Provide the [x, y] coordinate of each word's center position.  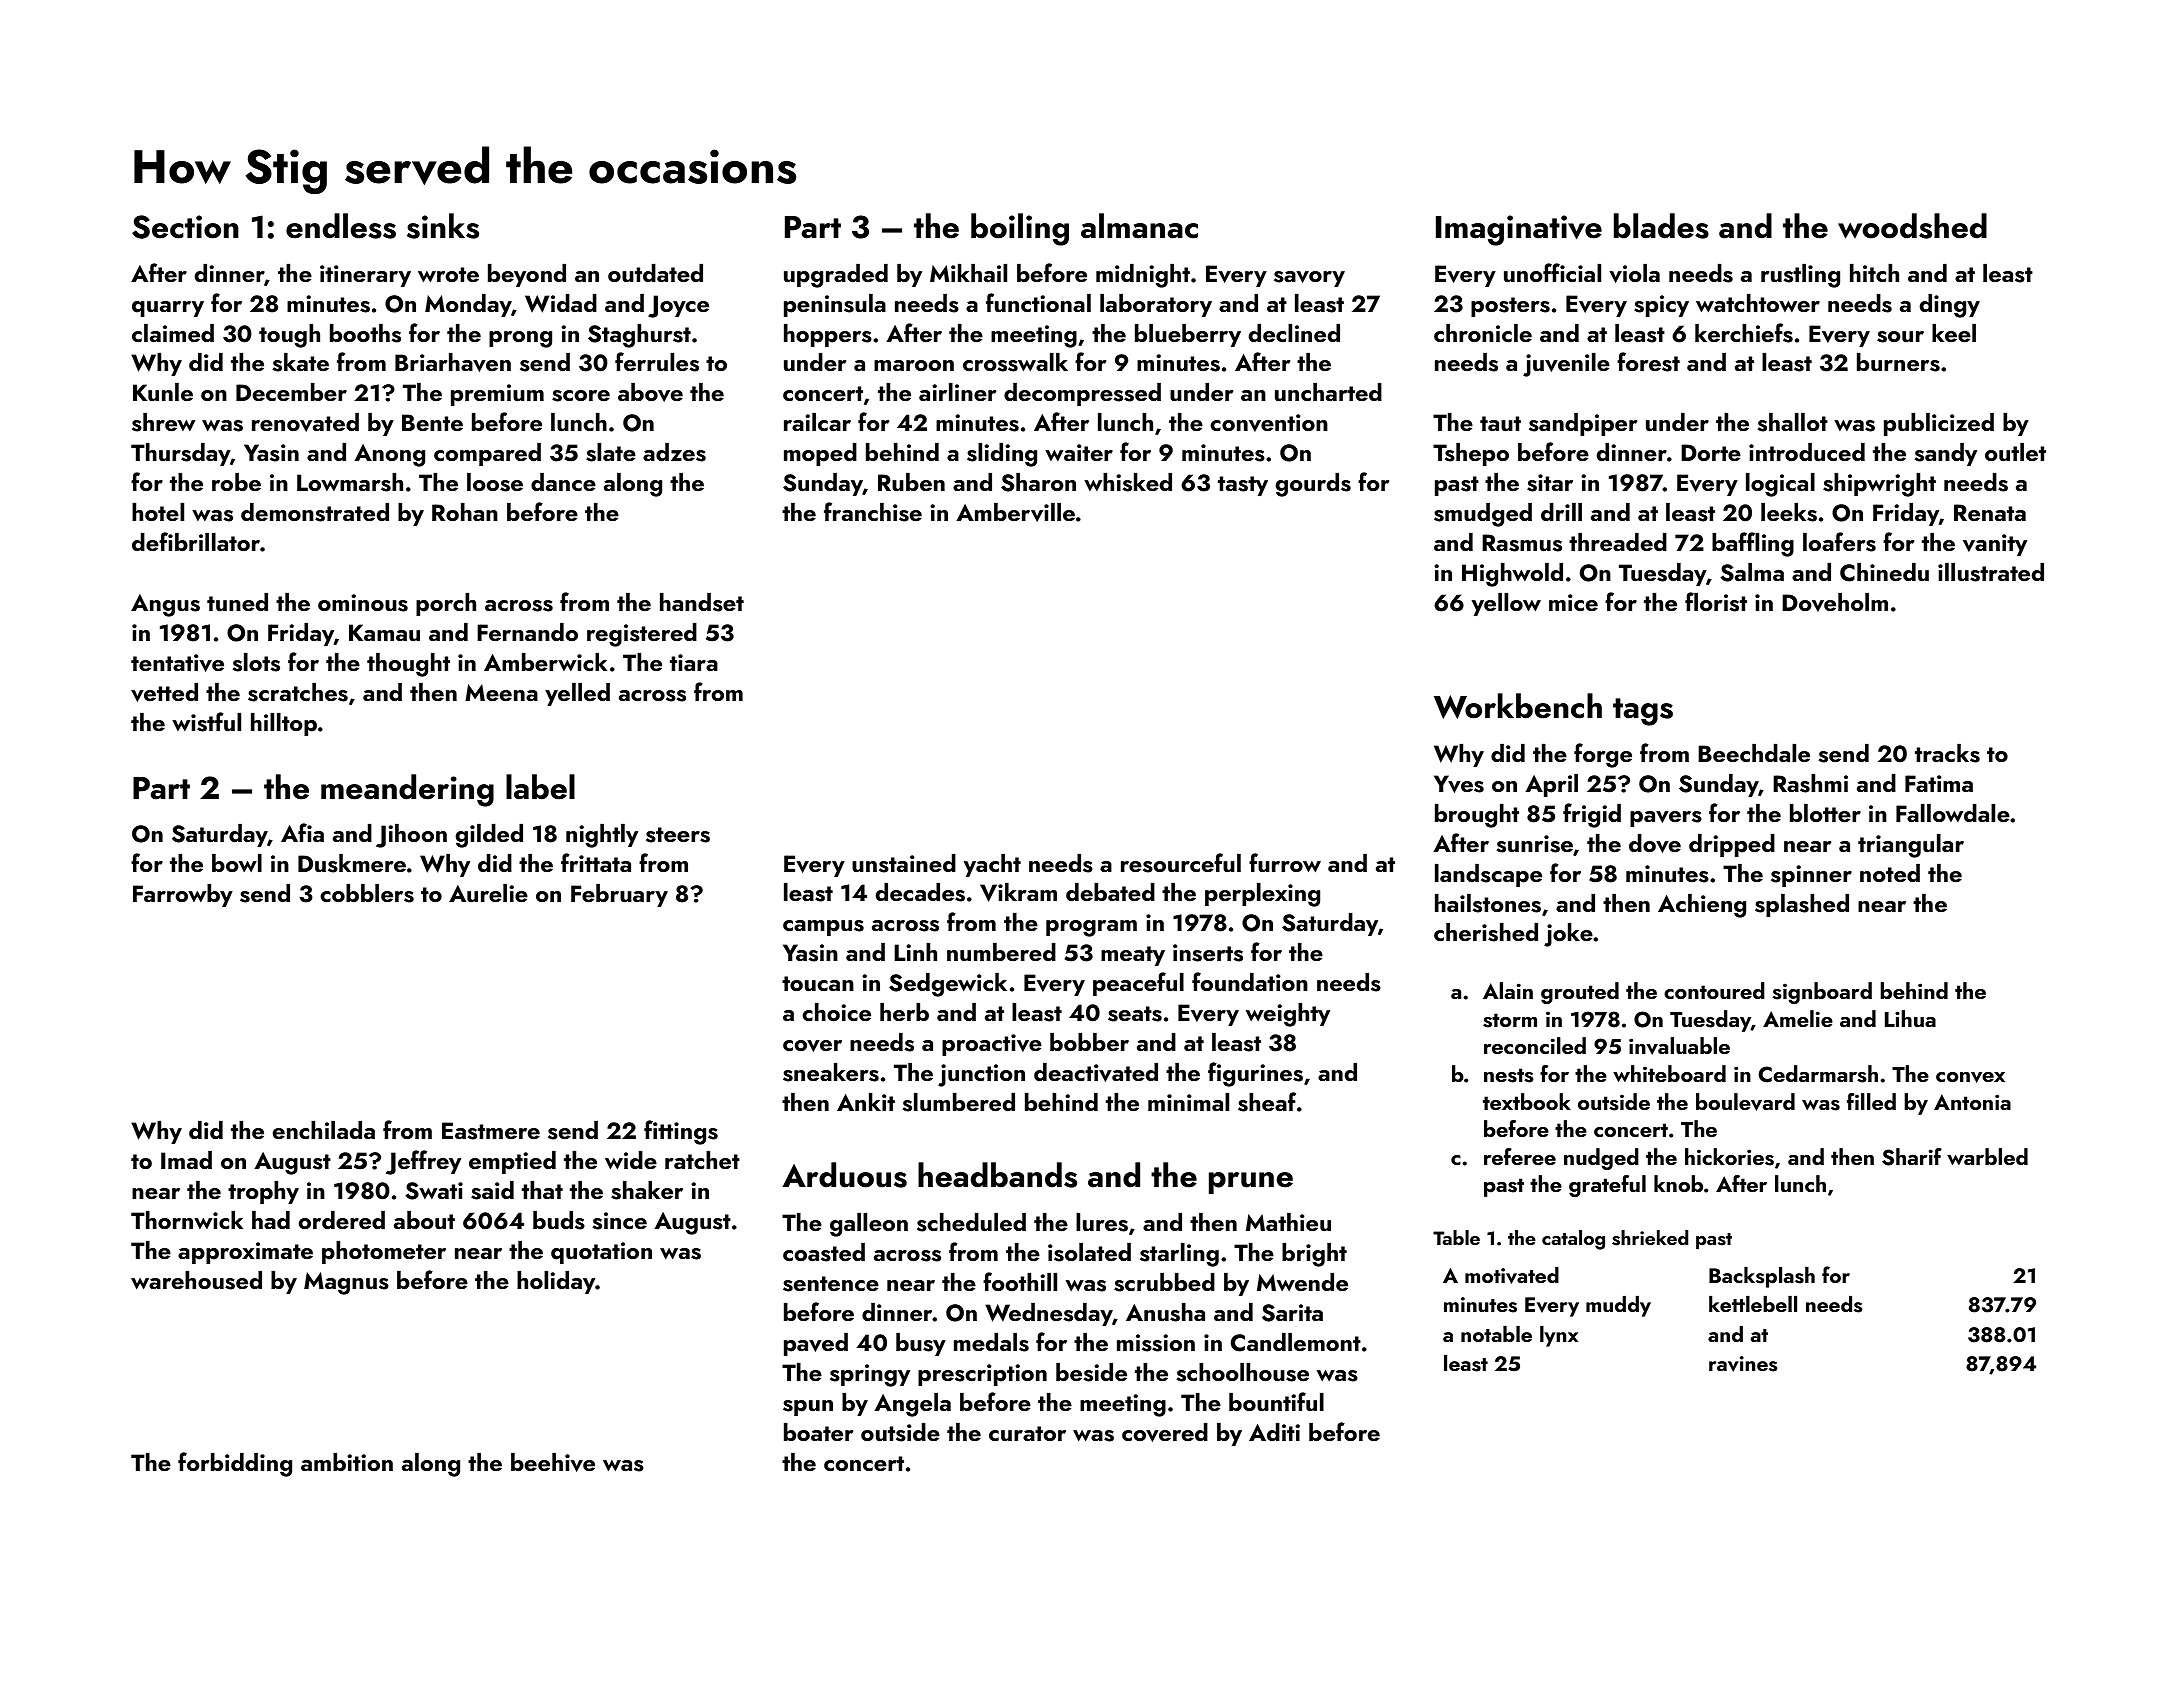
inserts [1208, 953]
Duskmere [352, 863]
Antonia [1972, 1102]
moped [820, 454]
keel [1954, 333]
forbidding [235, 1464]
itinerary [365, 276]
